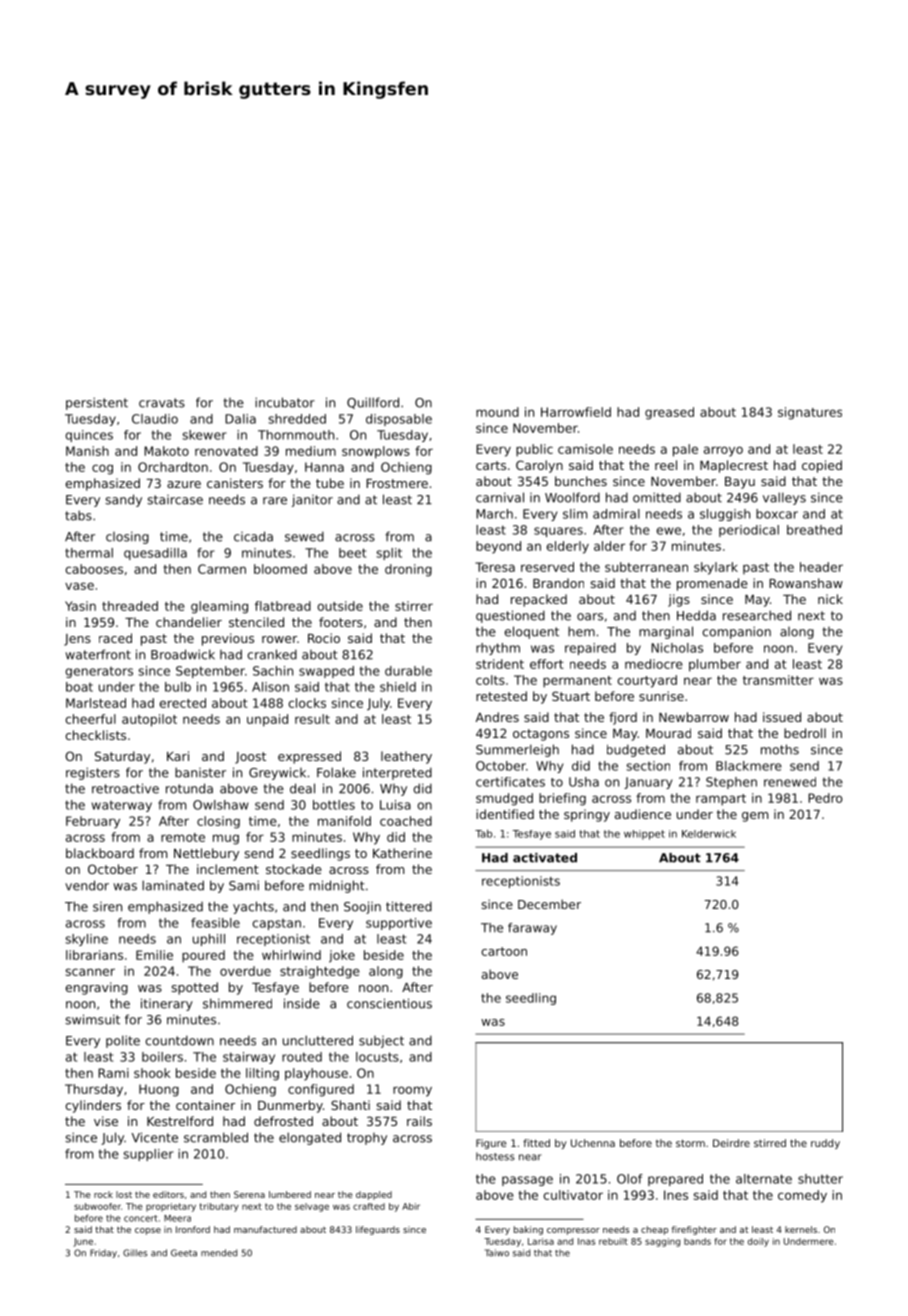  Describe the element at coordinates (219, 1207) in the screenshot. I see `tributary` at that location.
